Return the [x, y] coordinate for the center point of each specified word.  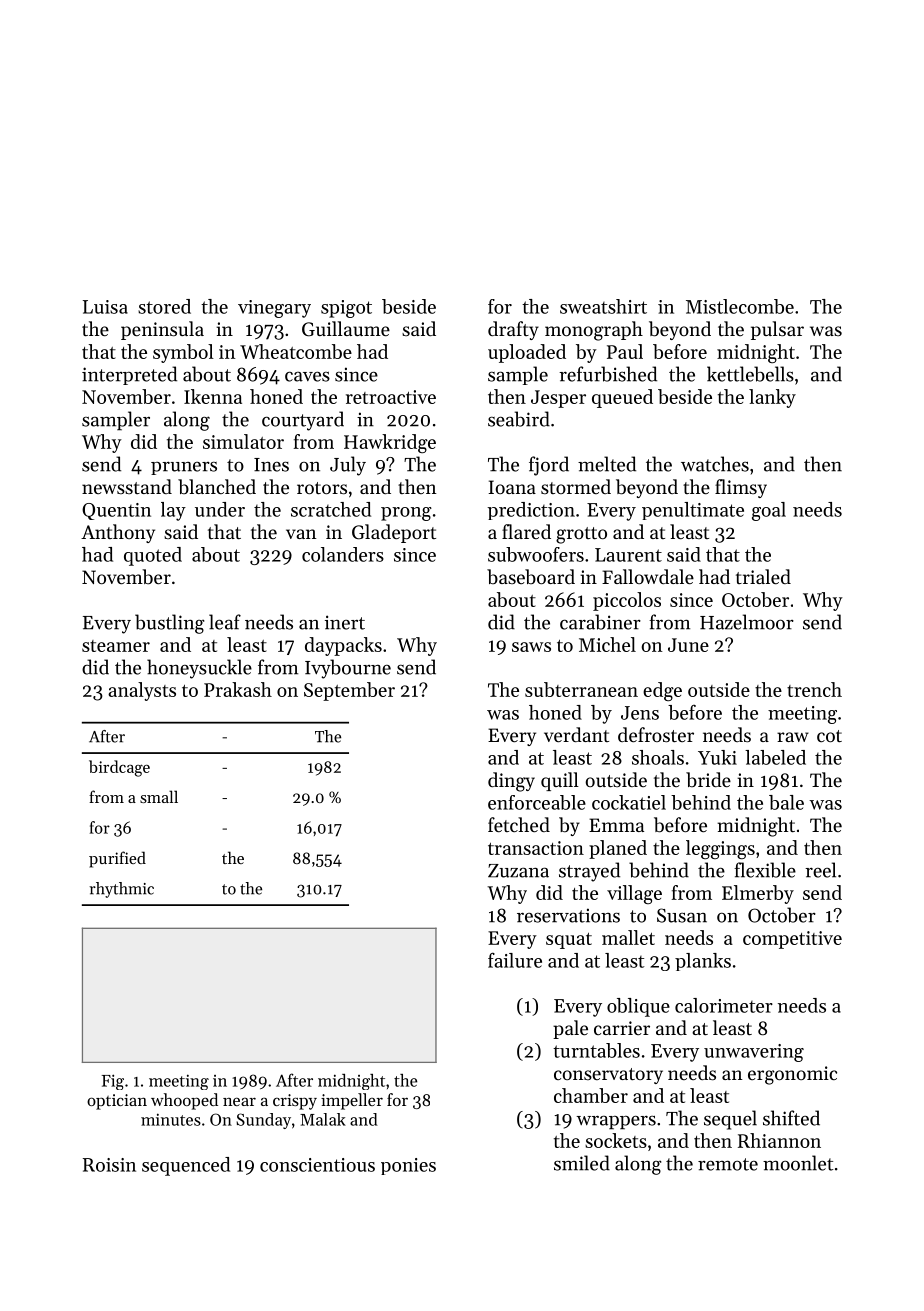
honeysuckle [199, 669]
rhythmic [121, 890]
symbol [183, 353]
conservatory [608, 1076]
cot [829, 736]
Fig [112, 1082]
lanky [772, 398]
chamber [591, 1095]
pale [570, 1029]
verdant [576, 734]
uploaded [527, 353]
